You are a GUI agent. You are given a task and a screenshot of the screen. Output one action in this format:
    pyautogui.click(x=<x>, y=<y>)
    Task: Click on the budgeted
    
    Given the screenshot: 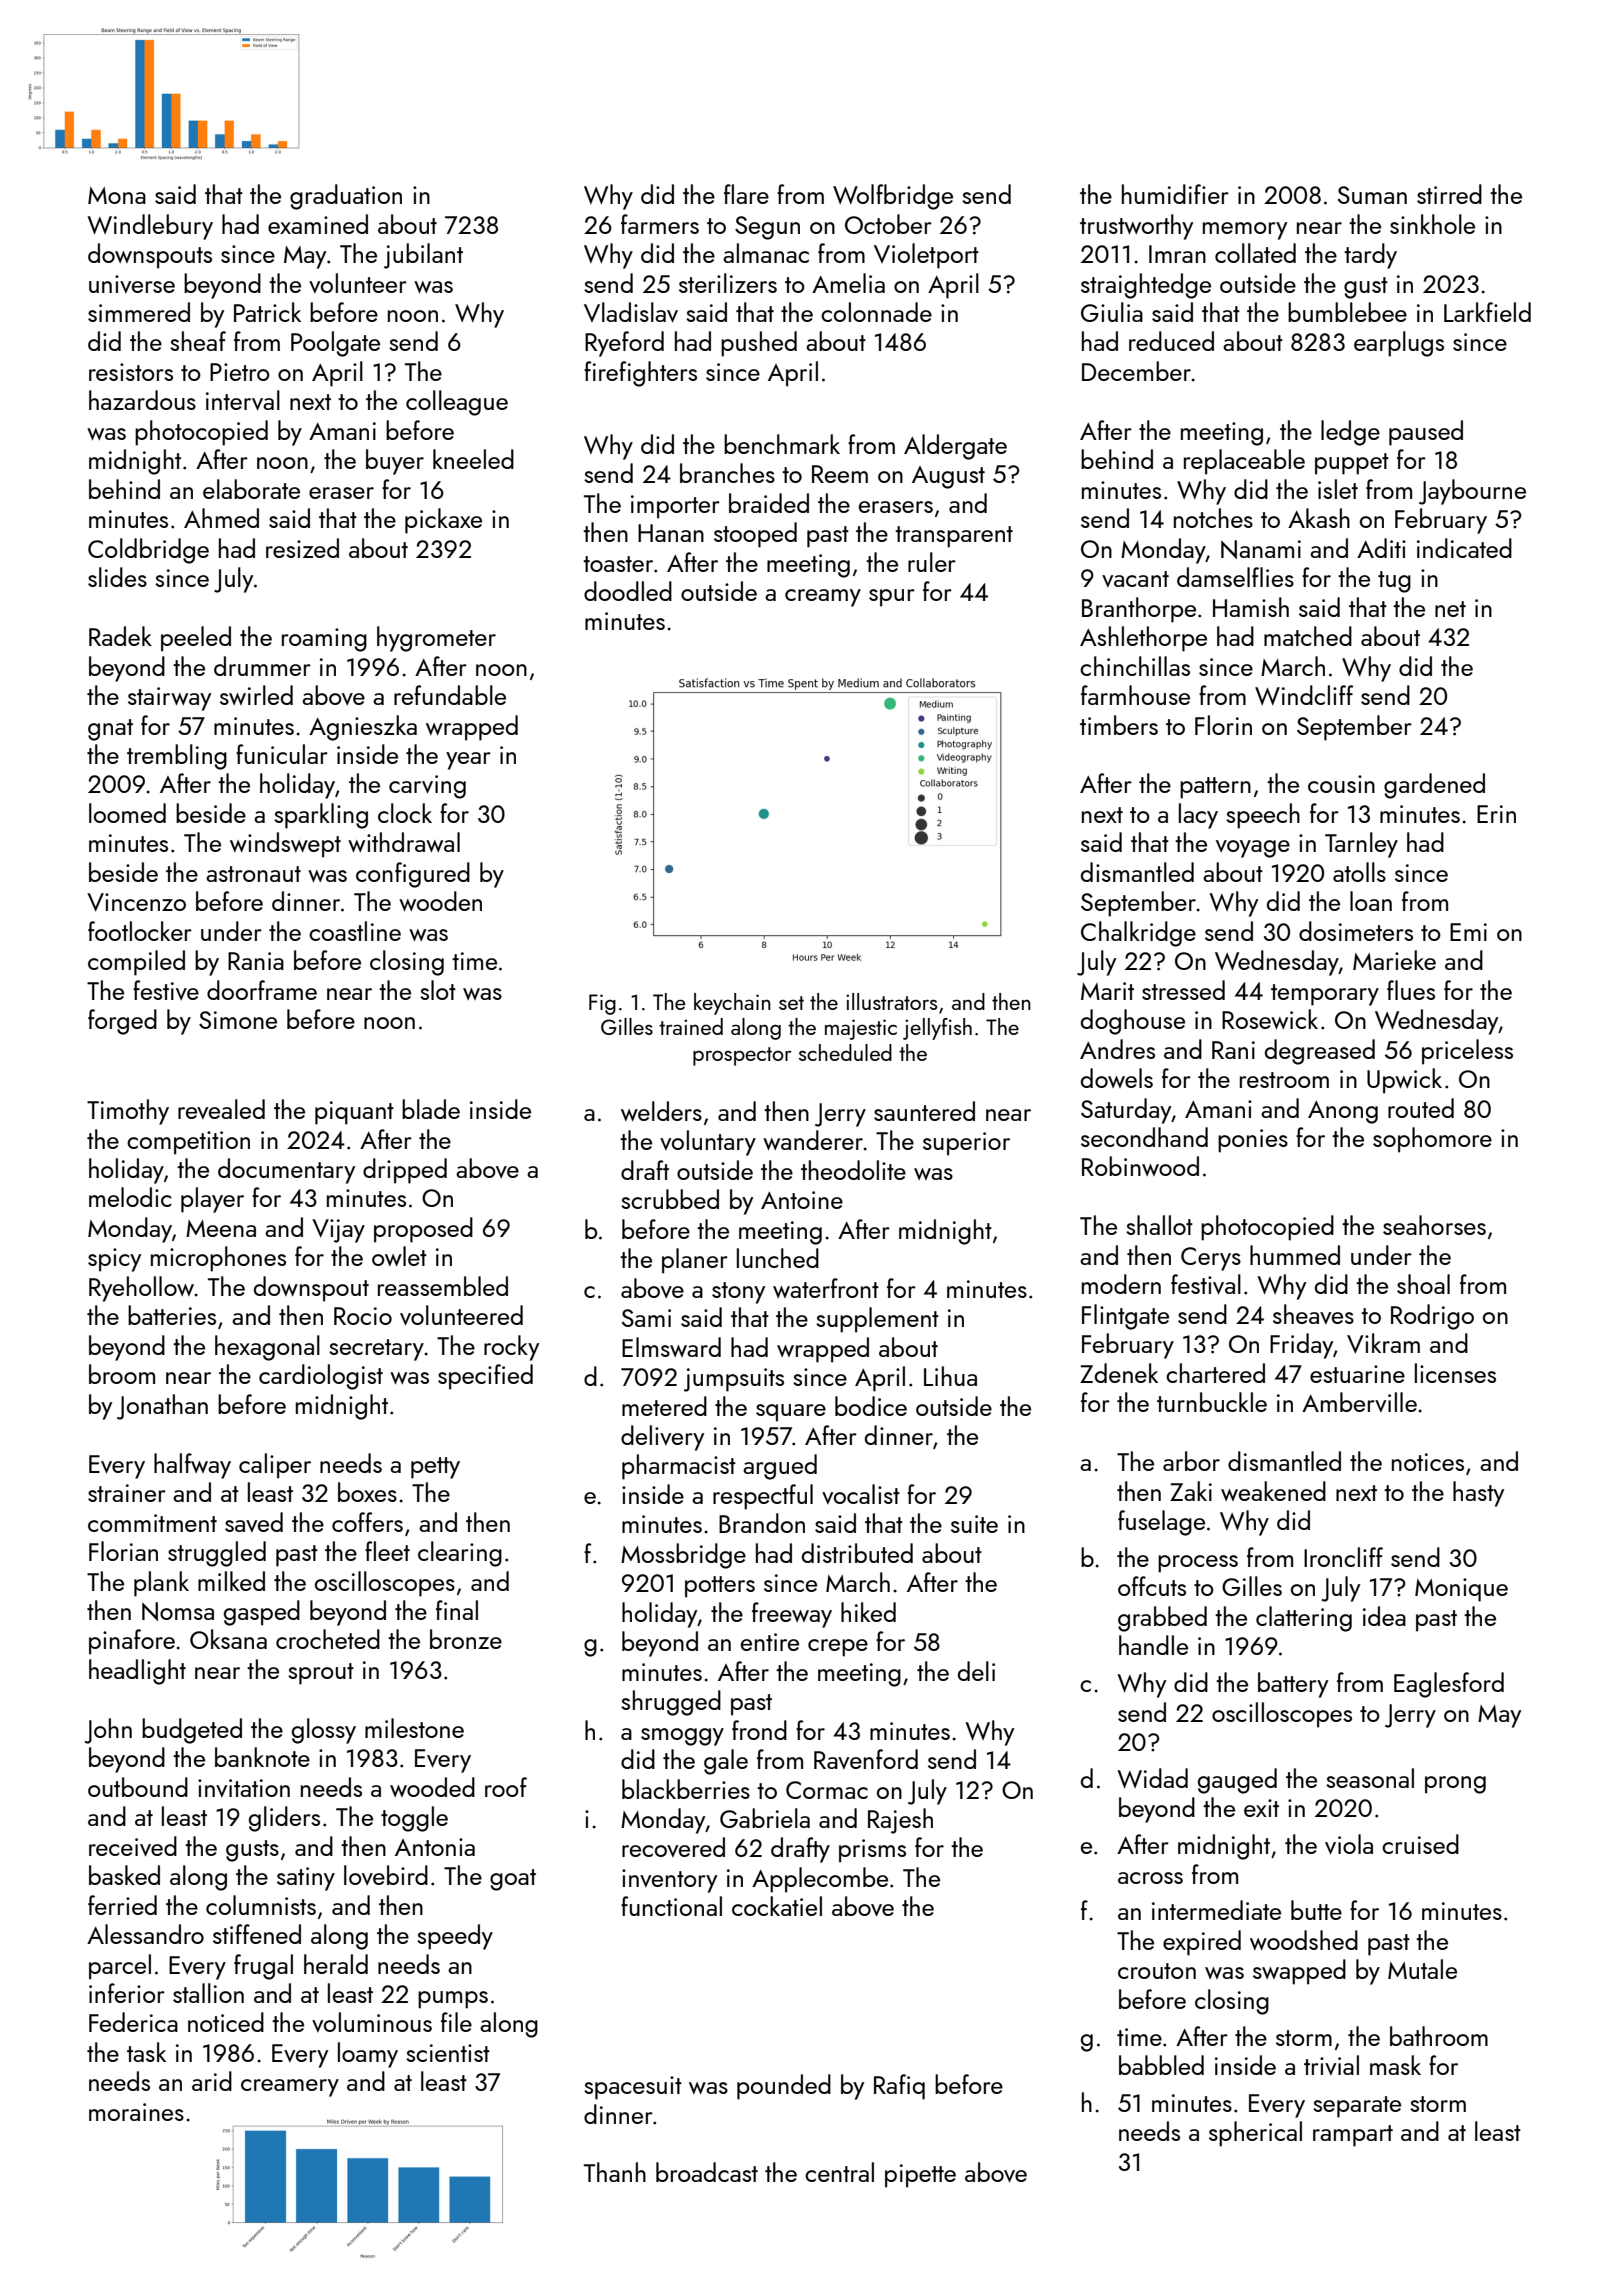 What is the action you would take?
    pyautogui.click(x=192, y=1731)
